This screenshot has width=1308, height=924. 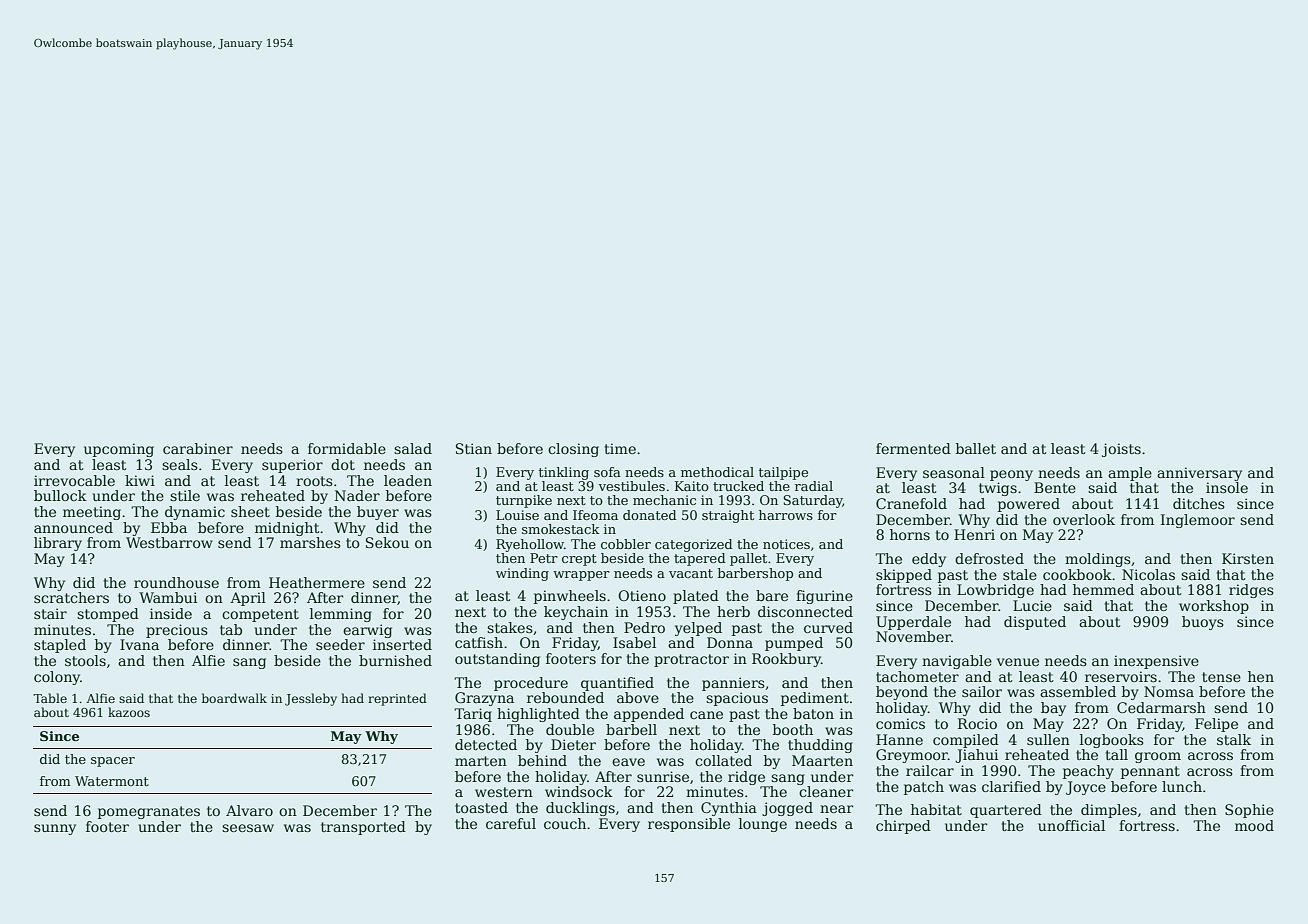 I want to click on upcoming, so click(x=119, y=450).
